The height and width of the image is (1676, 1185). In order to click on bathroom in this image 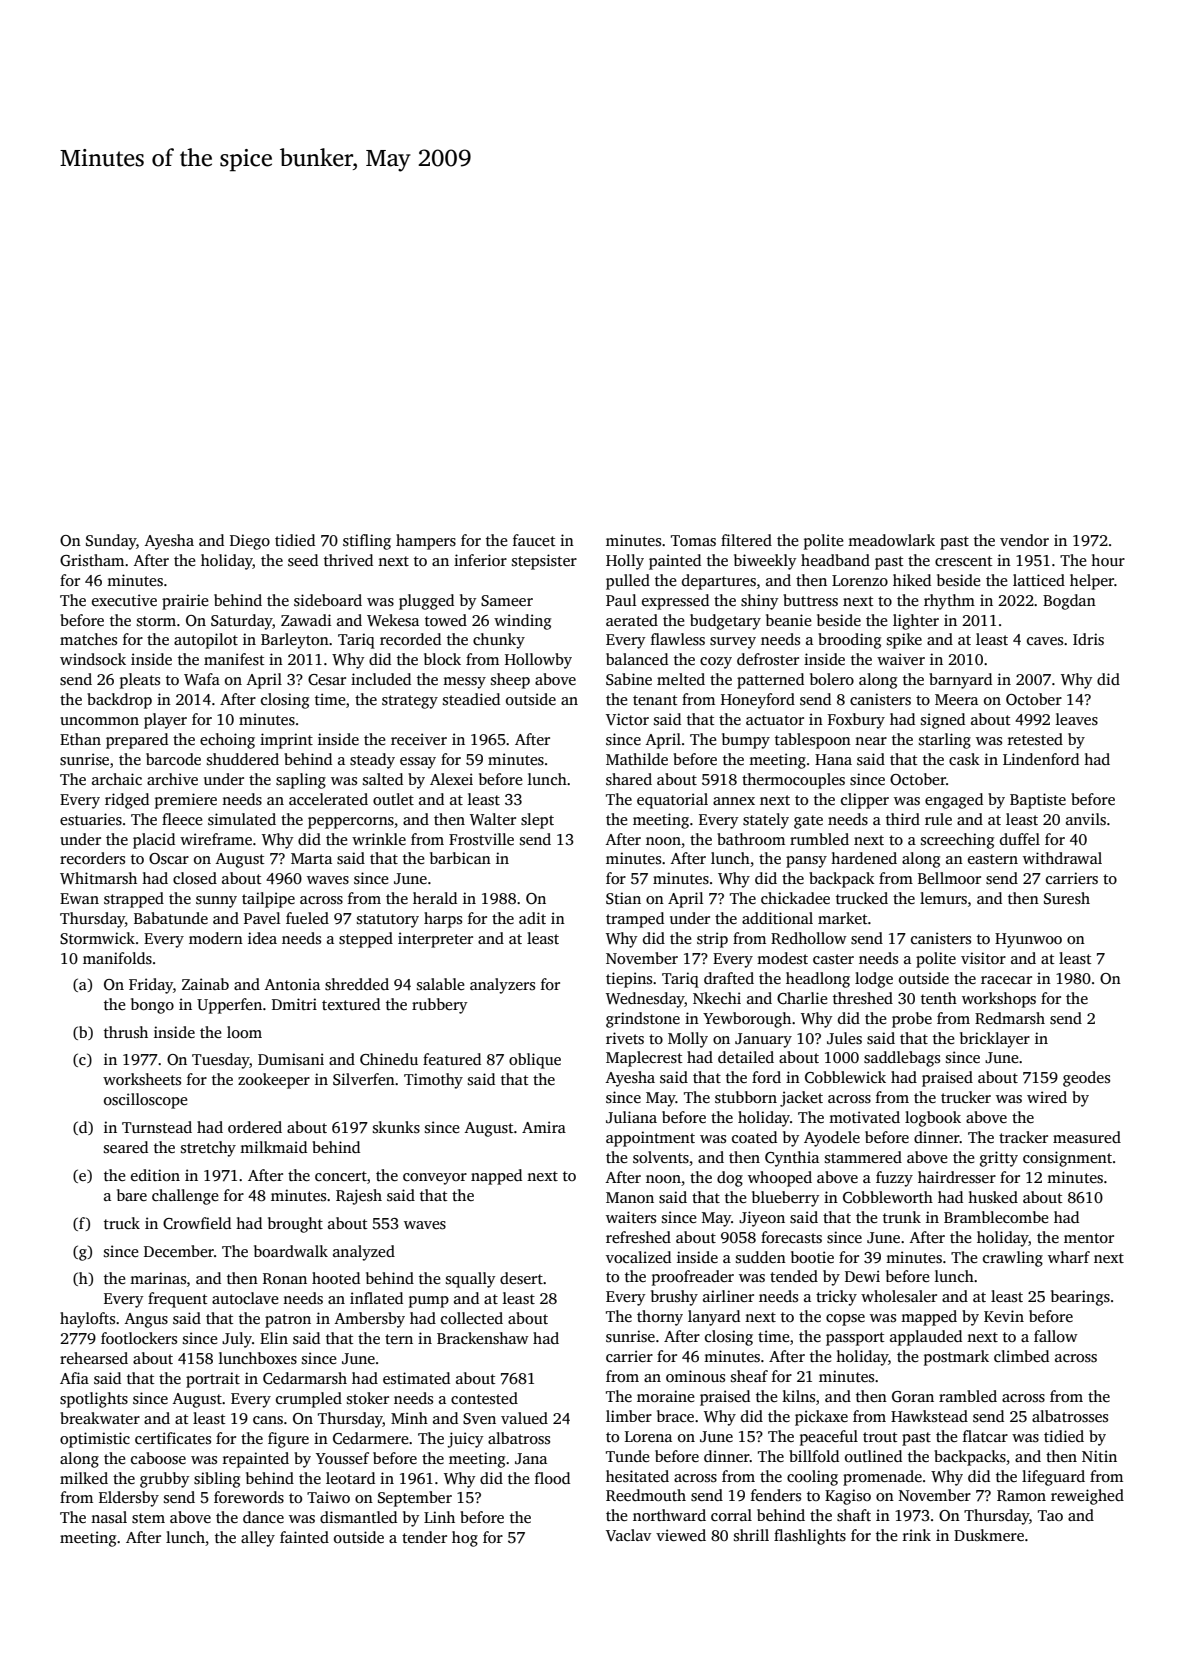, I will do `click(751, 839)`.
